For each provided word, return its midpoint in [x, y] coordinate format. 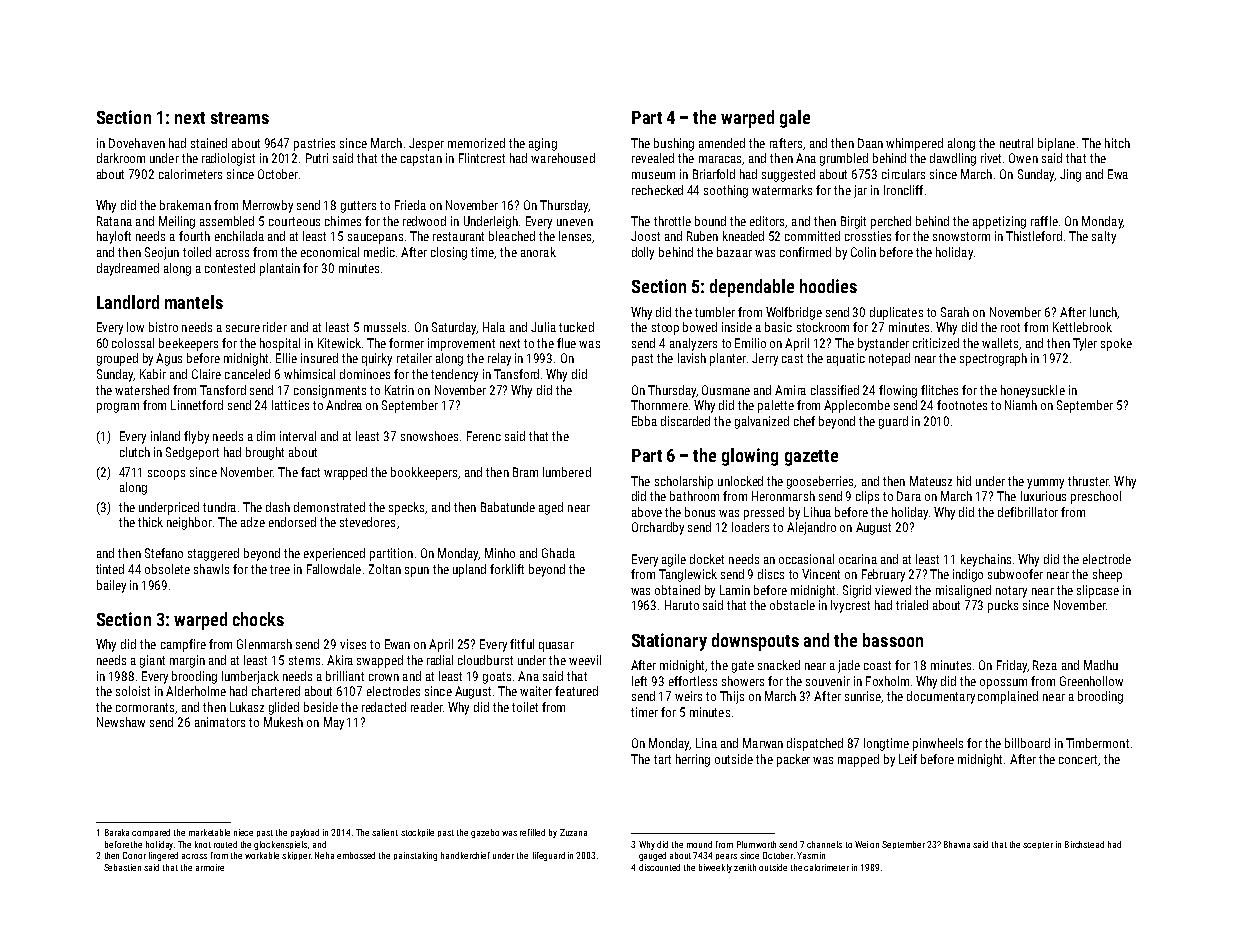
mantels [194, 302]
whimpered [914, 144]
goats [497, 678]
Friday [1012, 666]
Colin [863, 252]
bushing [674, 144]
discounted [659, 867]
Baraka [117, 832]
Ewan [397, 644]
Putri [317, 158]
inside [737, 327]
